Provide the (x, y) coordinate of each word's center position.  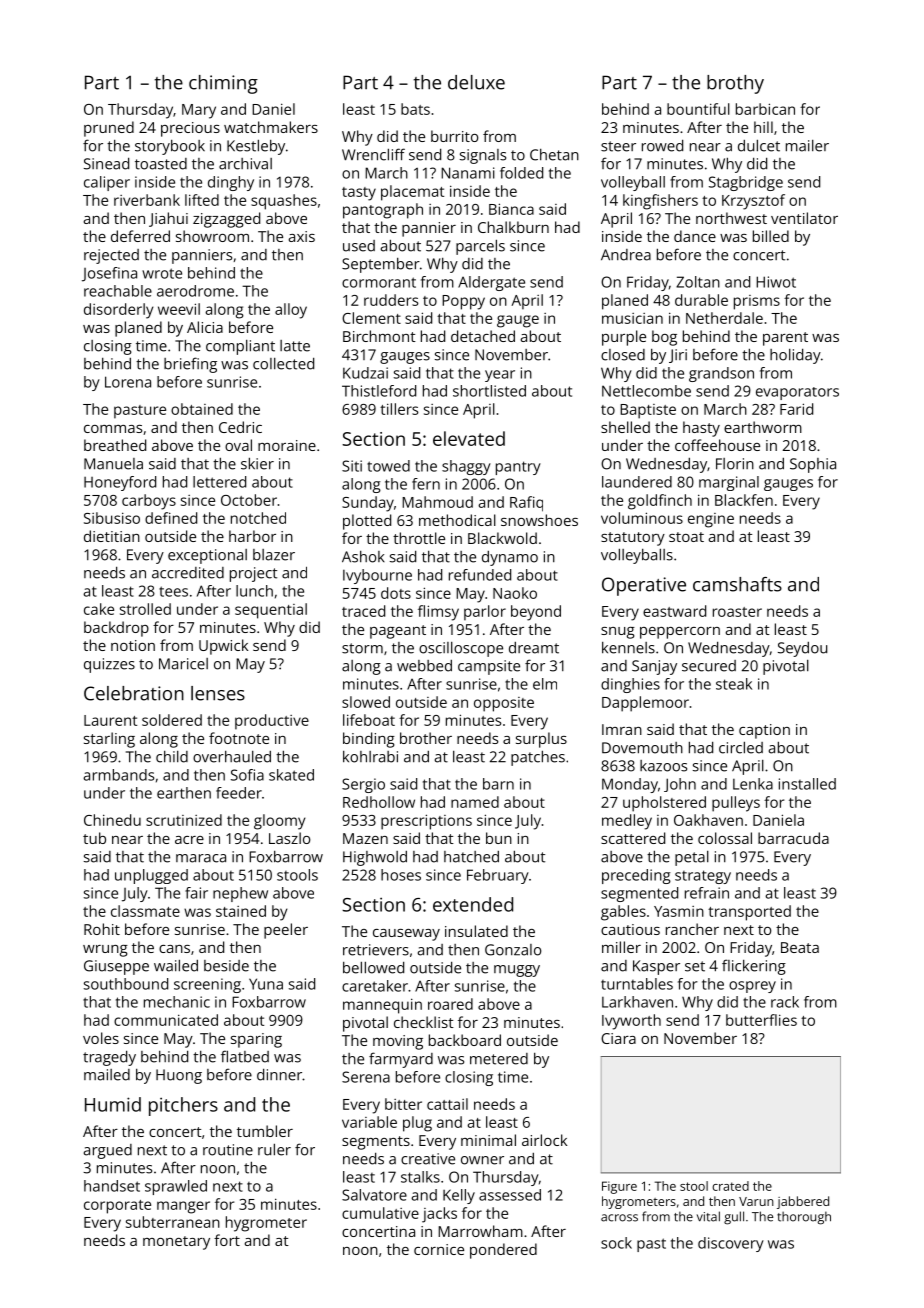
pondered (503, 1251)
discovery (731, 1244)
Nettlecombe (646, 391)
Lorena (128, 382)
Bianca (511, 209)
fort (227, 1240)
